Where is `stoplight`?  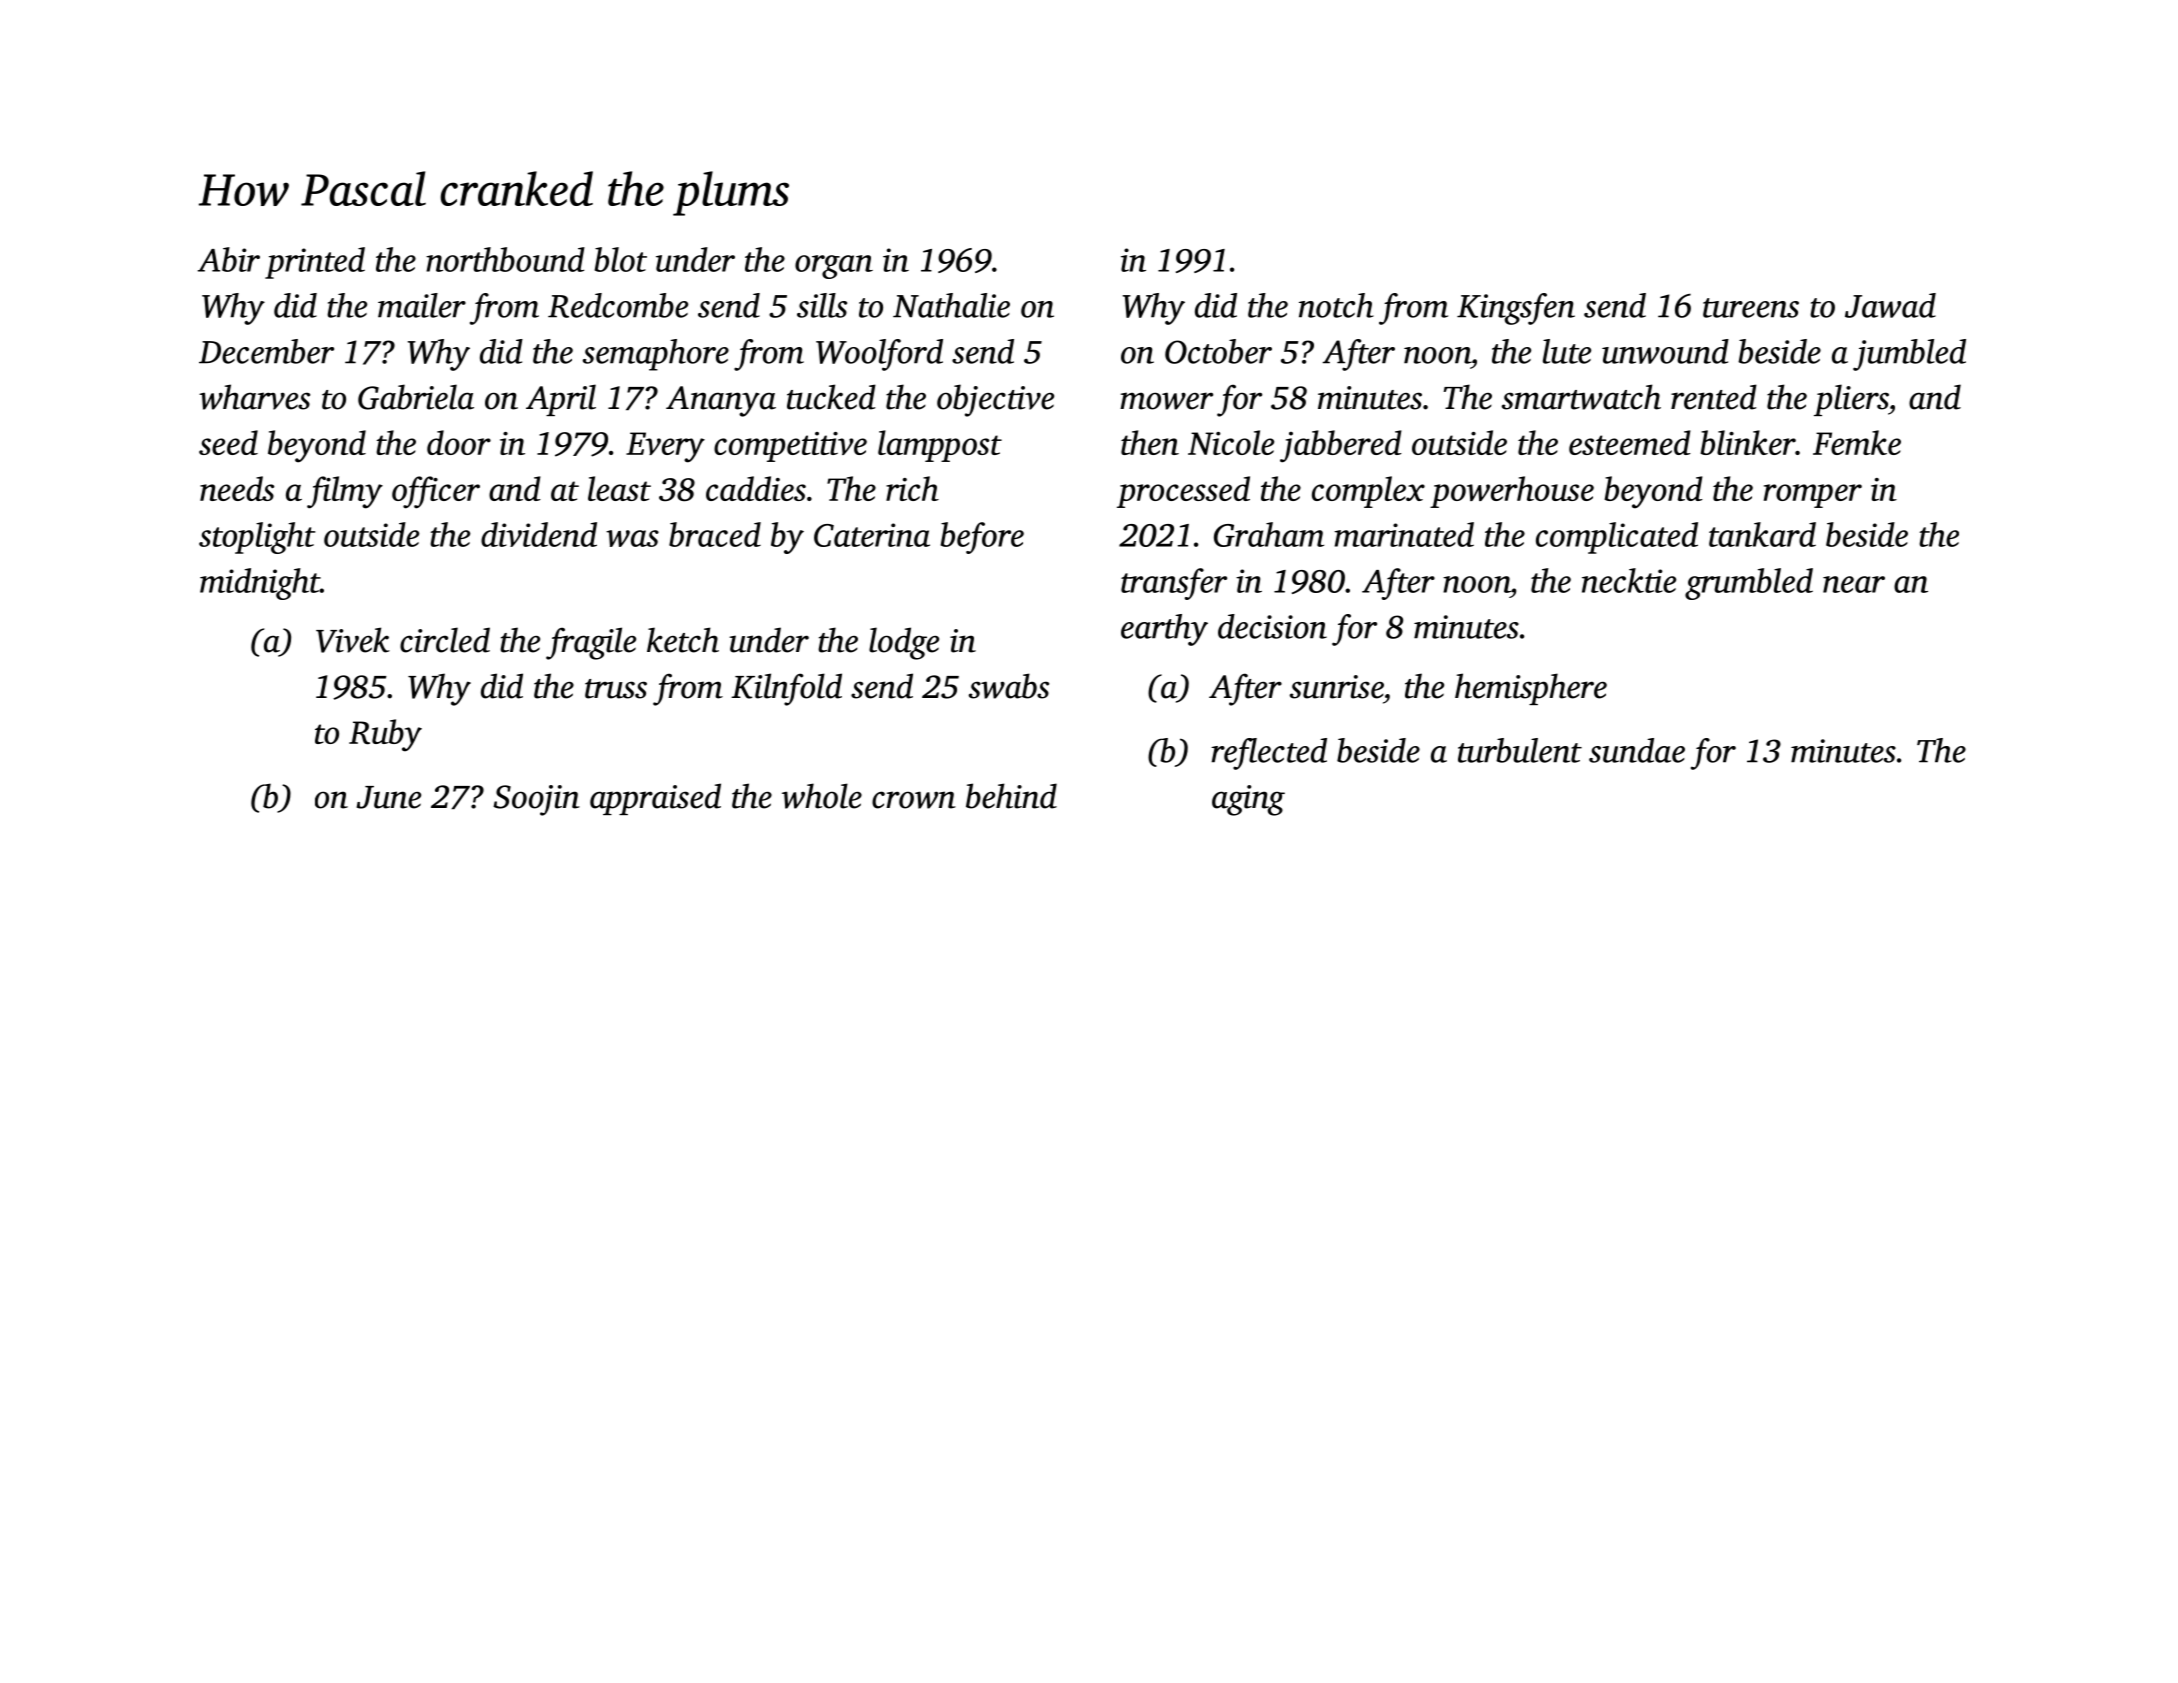
stoplight is located at coordinates (257, 538).
